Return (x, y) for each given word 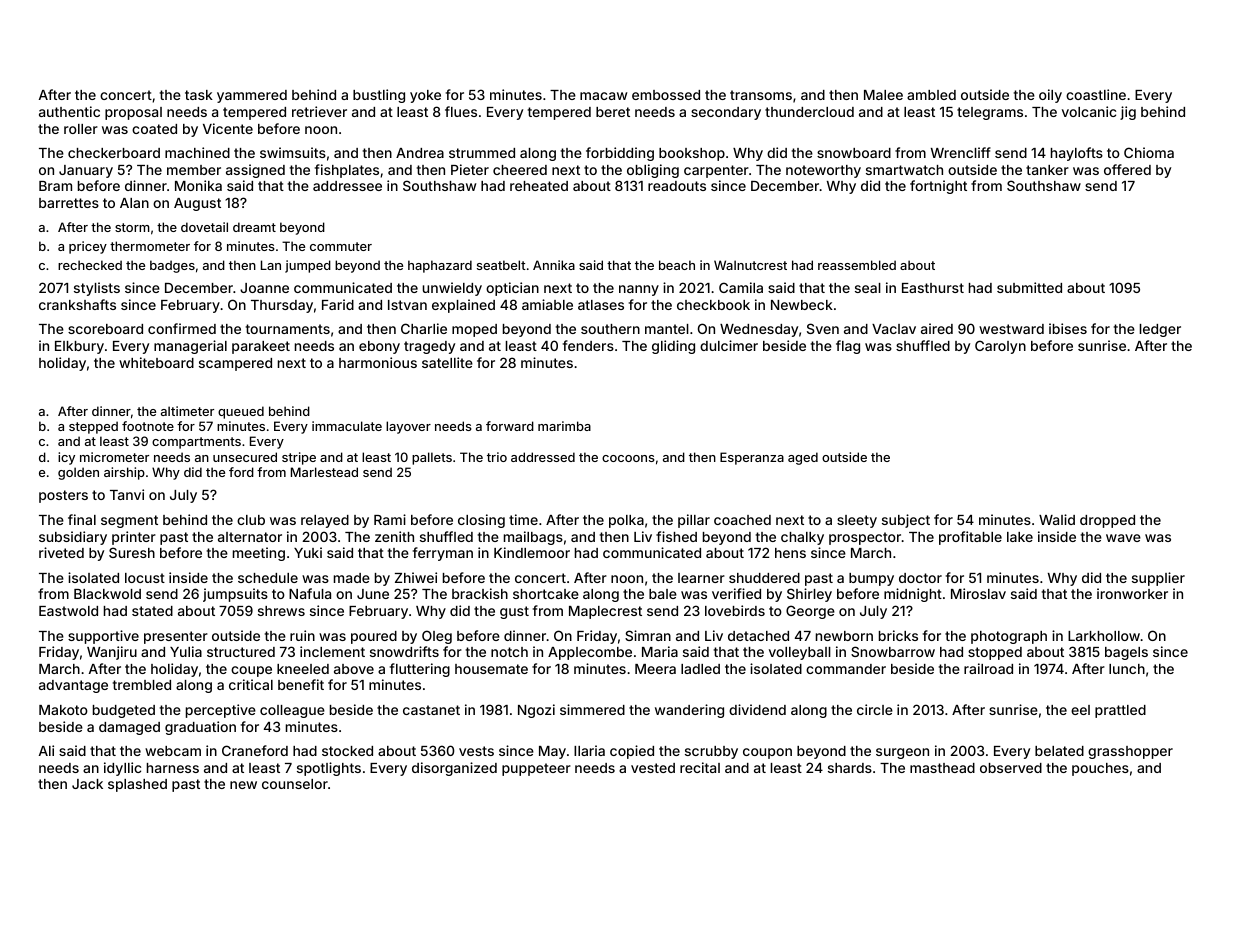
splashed (137, 785)
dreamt (254, 227)
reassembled (857, 265)
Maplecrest (605, 612)
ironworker (1132, 593)
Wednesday (759, 330)
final (82, 519)
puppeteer (536, 769)
